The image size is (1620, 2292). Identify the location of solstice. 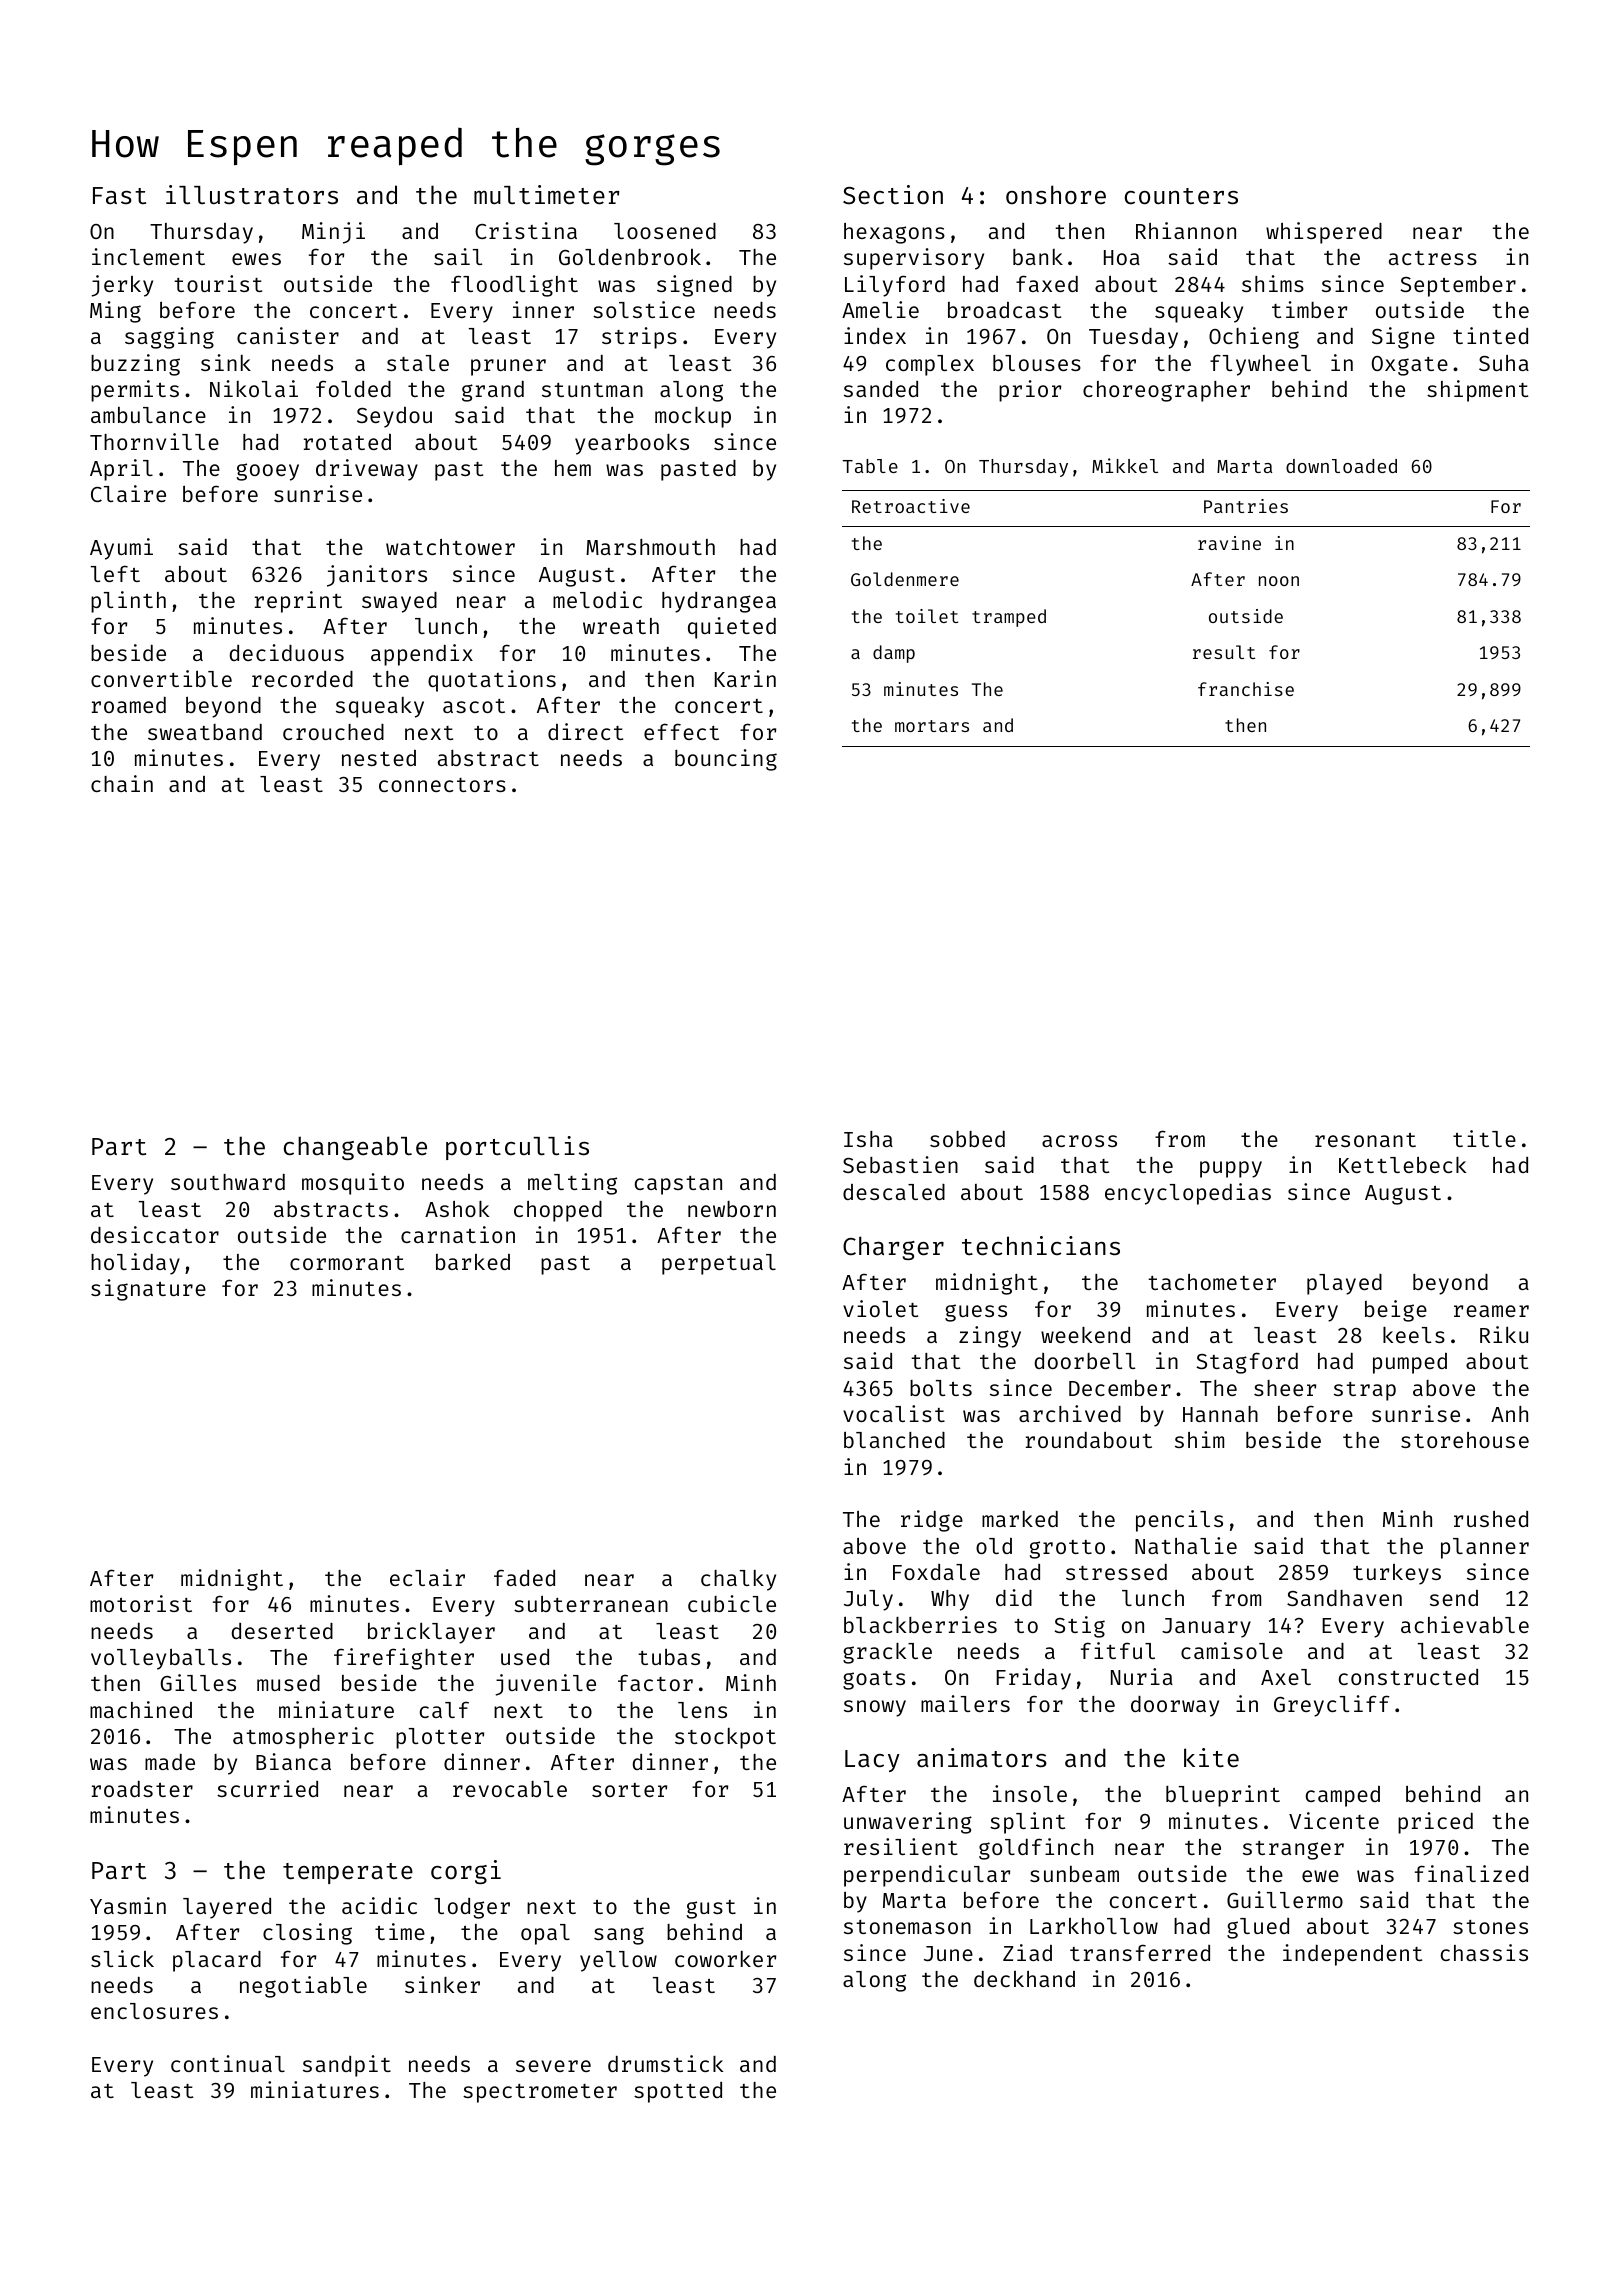
(644, 309).
